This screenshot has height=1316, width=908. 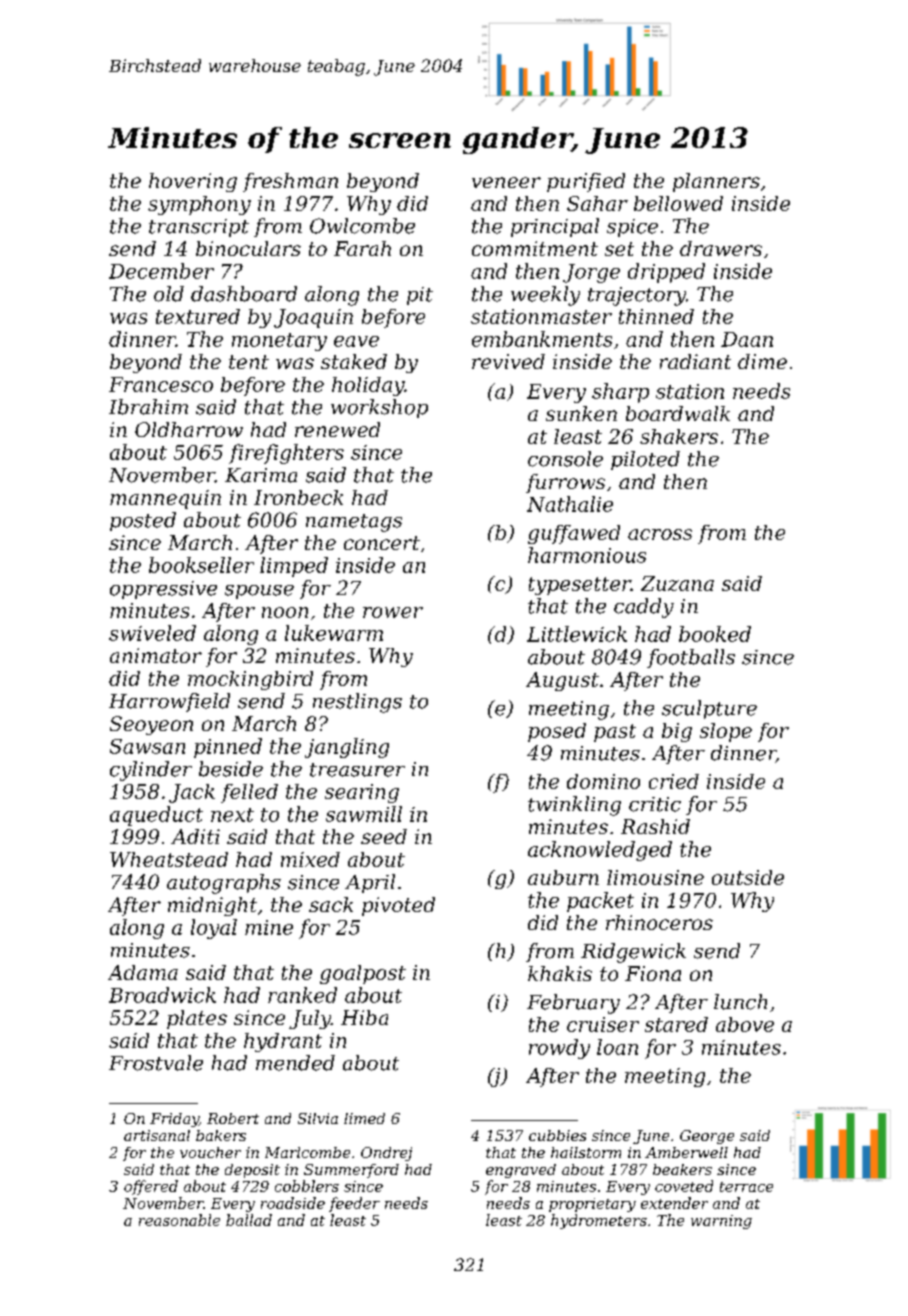 I want to click on rower, so click(x=393, y=612).
